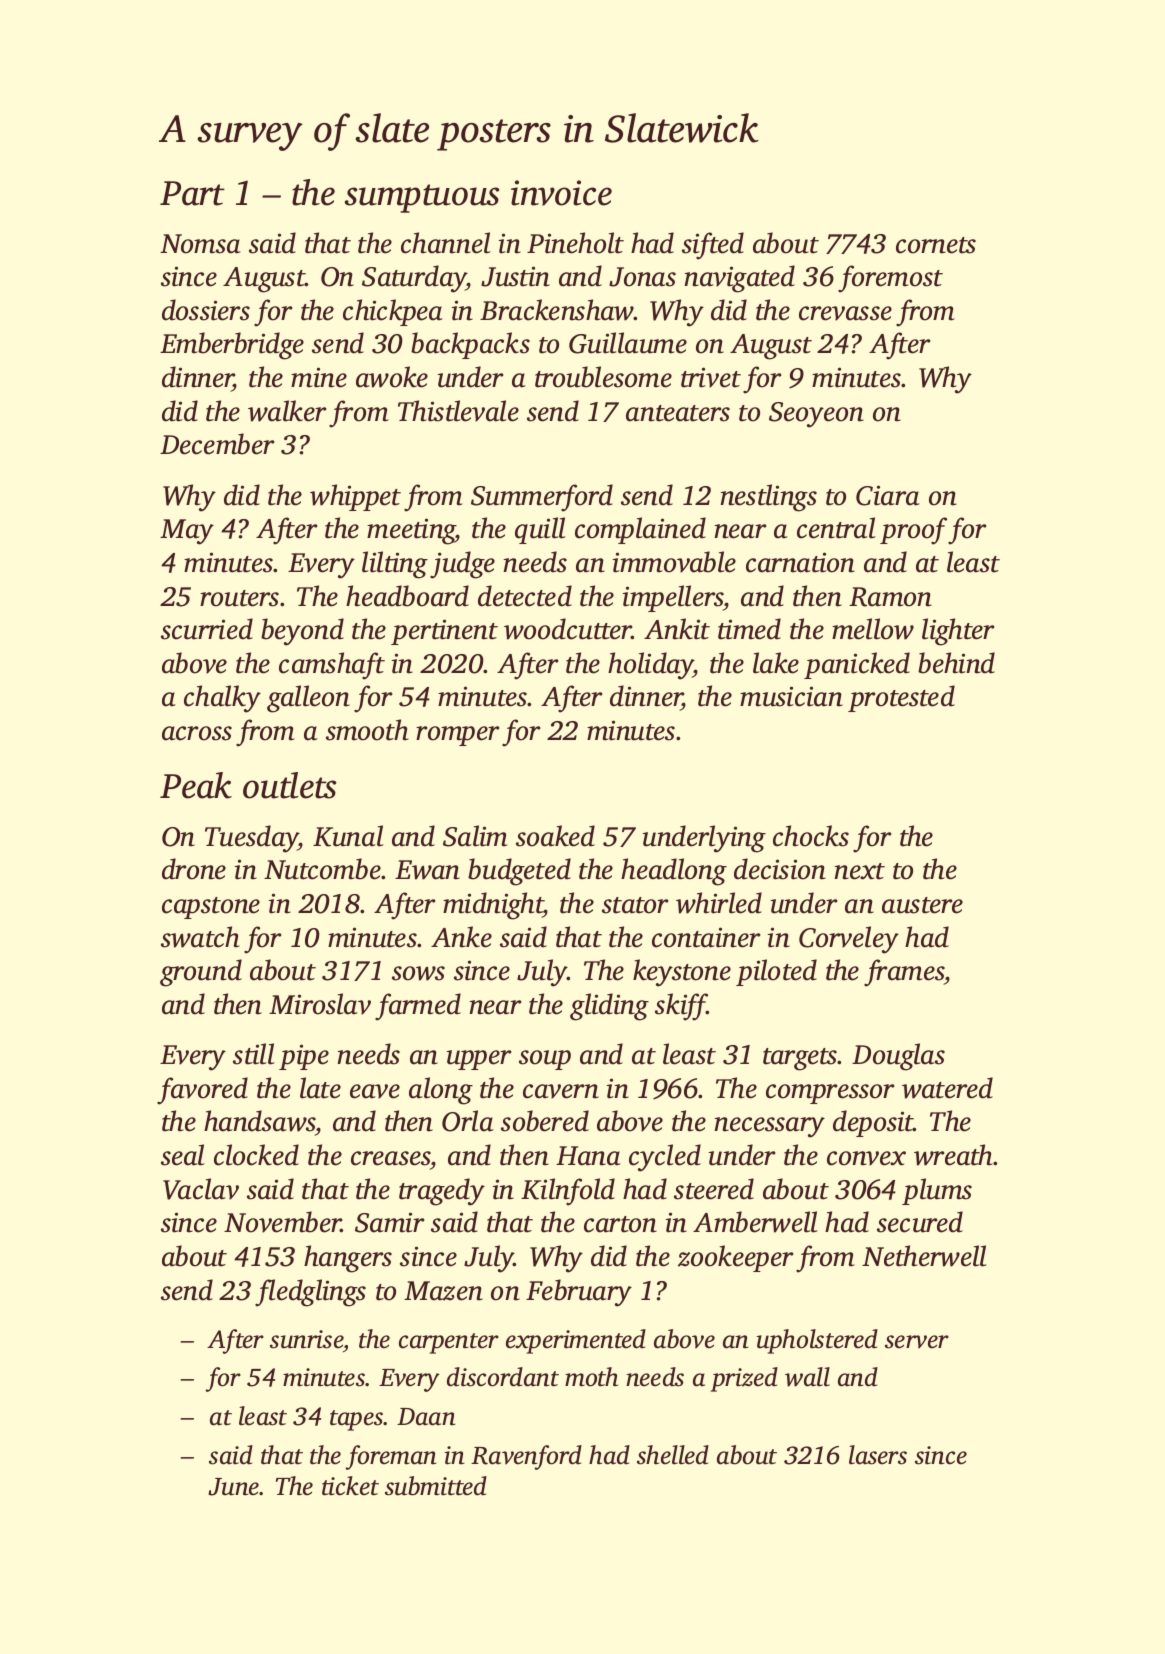  I want to click on Ciara, so click(888, 495).
